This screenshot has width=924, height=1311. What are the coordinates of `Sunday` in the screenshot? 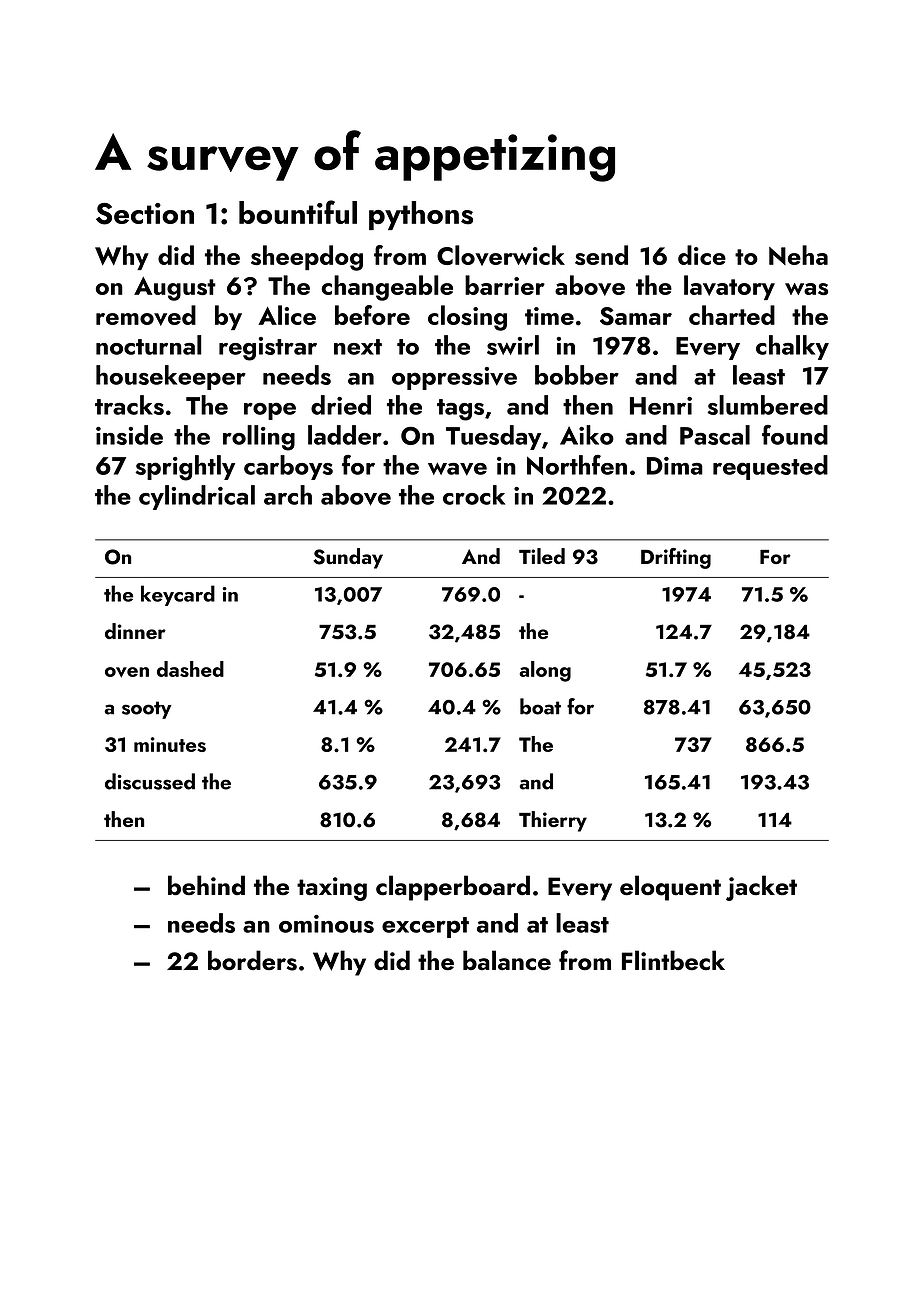 It's located at (348, 558).
